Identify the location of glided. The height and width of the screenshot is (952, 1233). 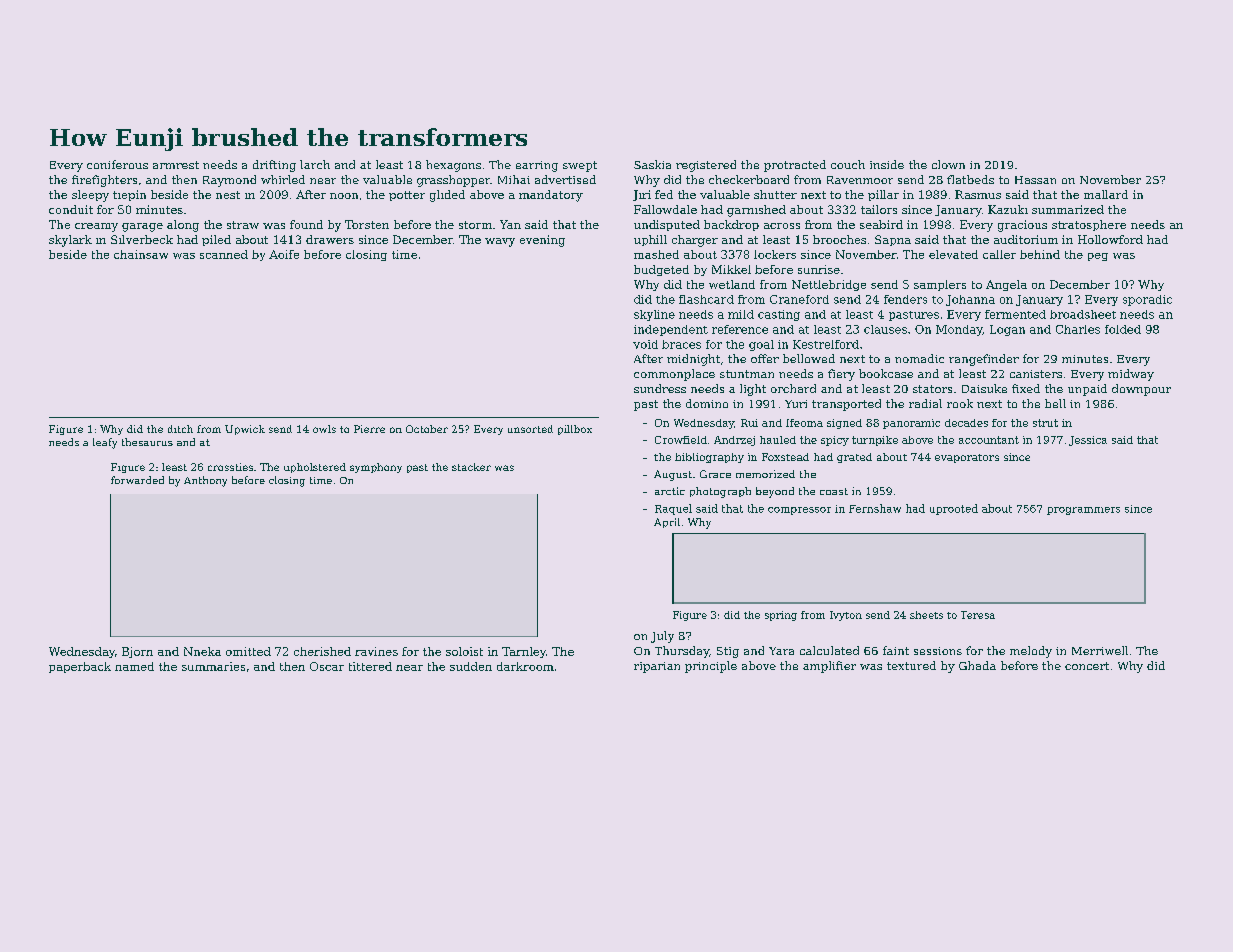
(447, 196).
